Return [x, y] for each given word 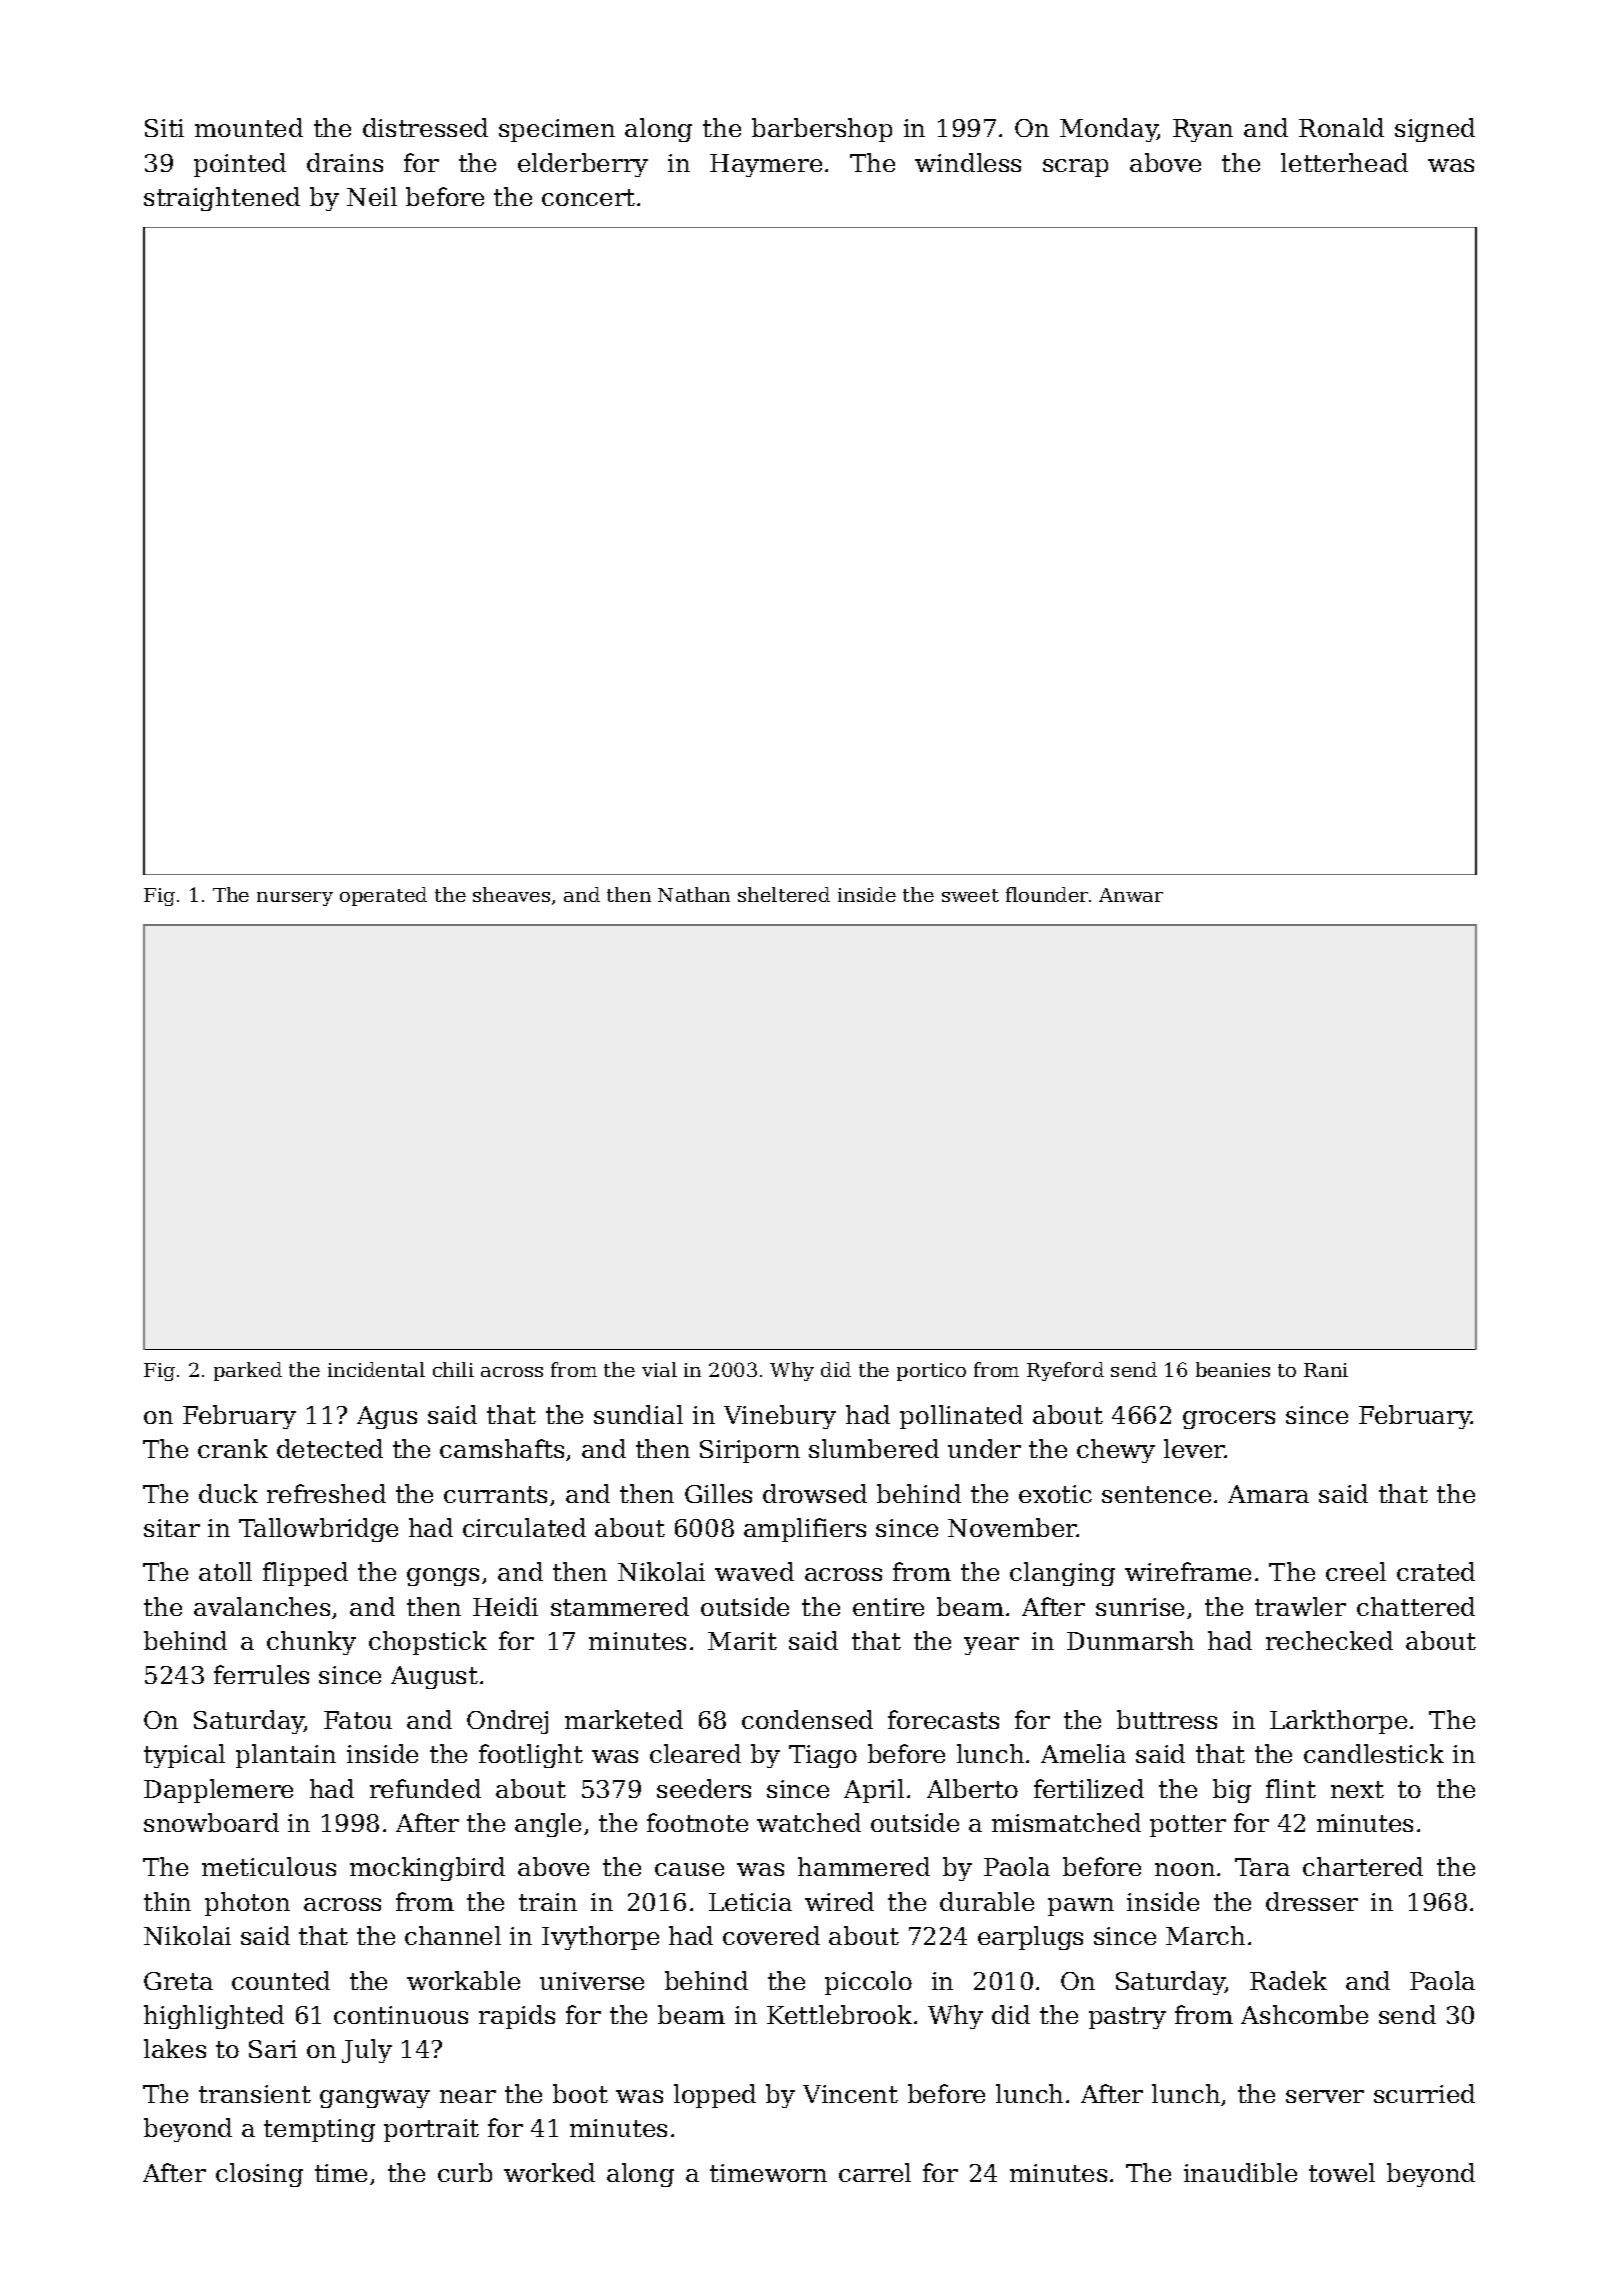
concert [588, 197]
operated [383, 896]
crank [233, 1448]
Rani [1326, 1370]
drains [345, 162]
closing [259, 2175]
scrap [1075, 168]
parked [248, 1371]
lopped [715, 2096]
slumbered [874, 1448]
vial [659, 1369]
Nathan [694, 894]
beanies [1233, 1369]
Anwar [1131, 895]
